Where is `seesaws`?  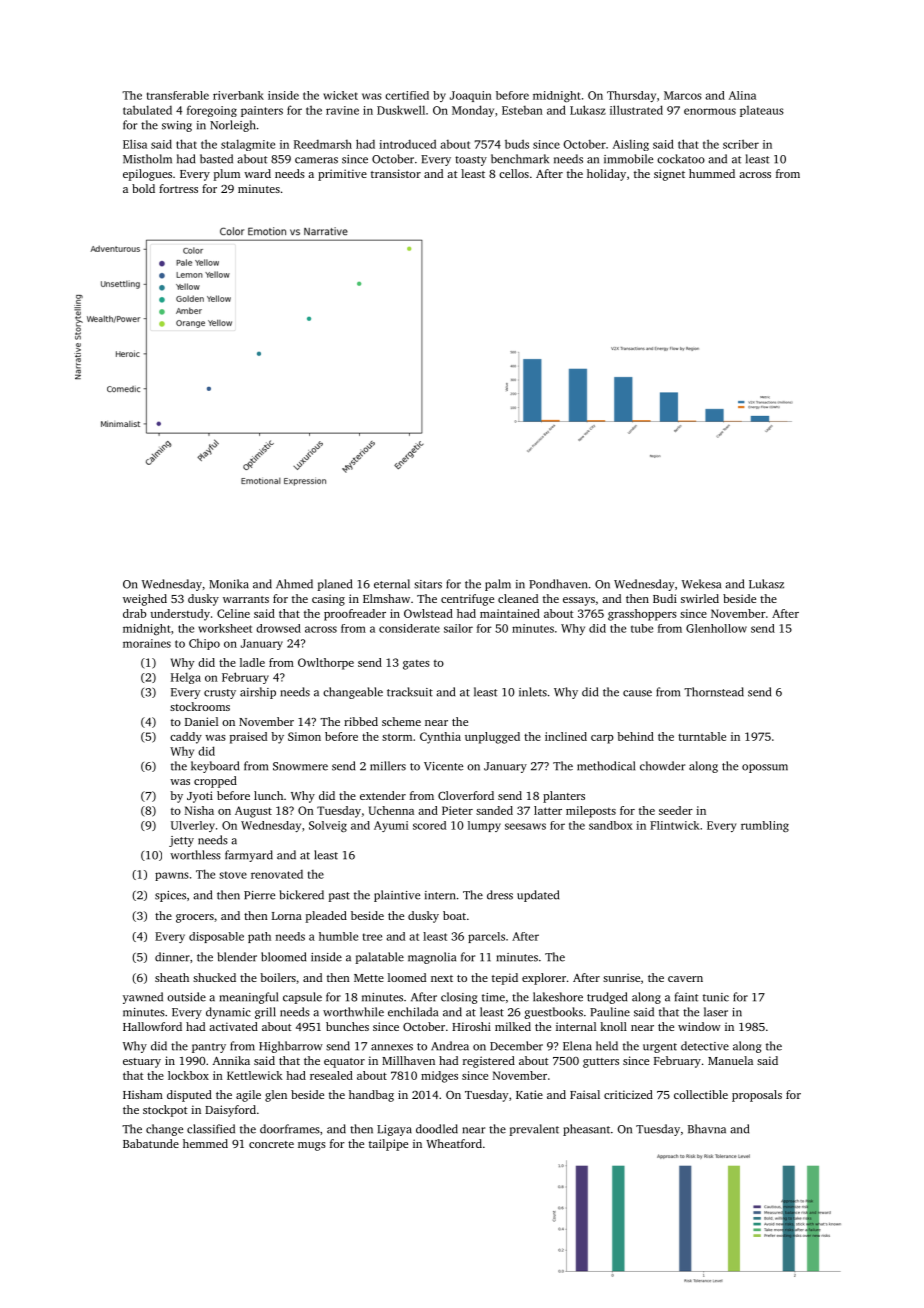
seesaws is located at coordinates (525, 826).
